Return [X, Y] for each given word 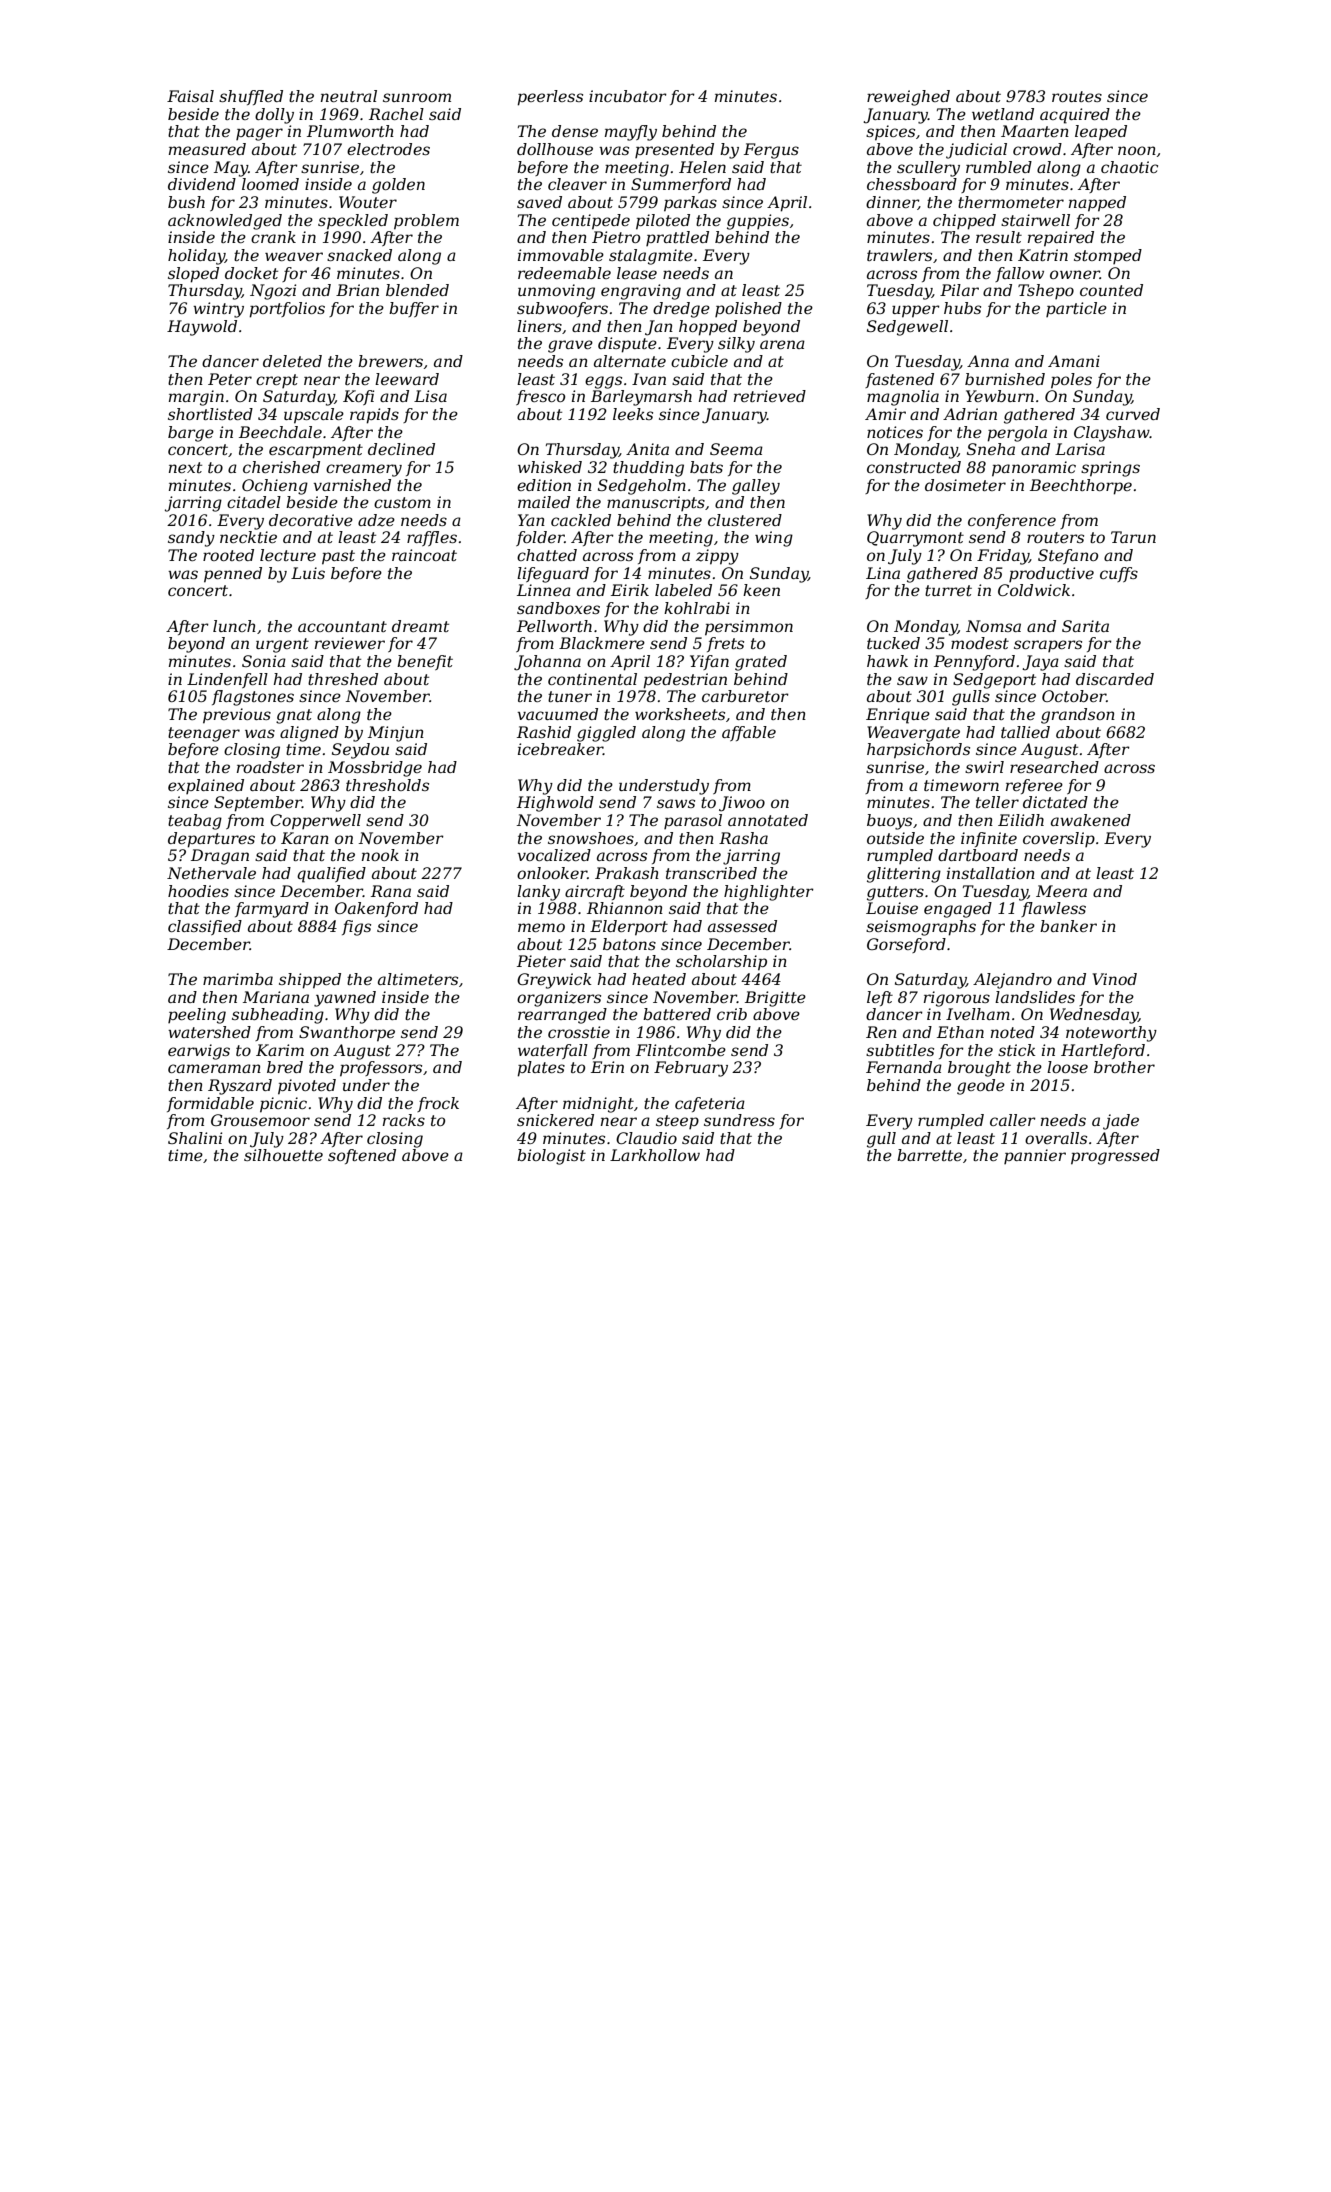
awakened [1091, 820]
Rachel [396, 114]
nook [380, 855]
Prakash [627, 873]
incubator [628, 96]
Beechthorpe [1081, 487]
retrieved [770, 396]
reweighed [908, 98]
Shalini [195, 1138]
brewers [390, 361]
